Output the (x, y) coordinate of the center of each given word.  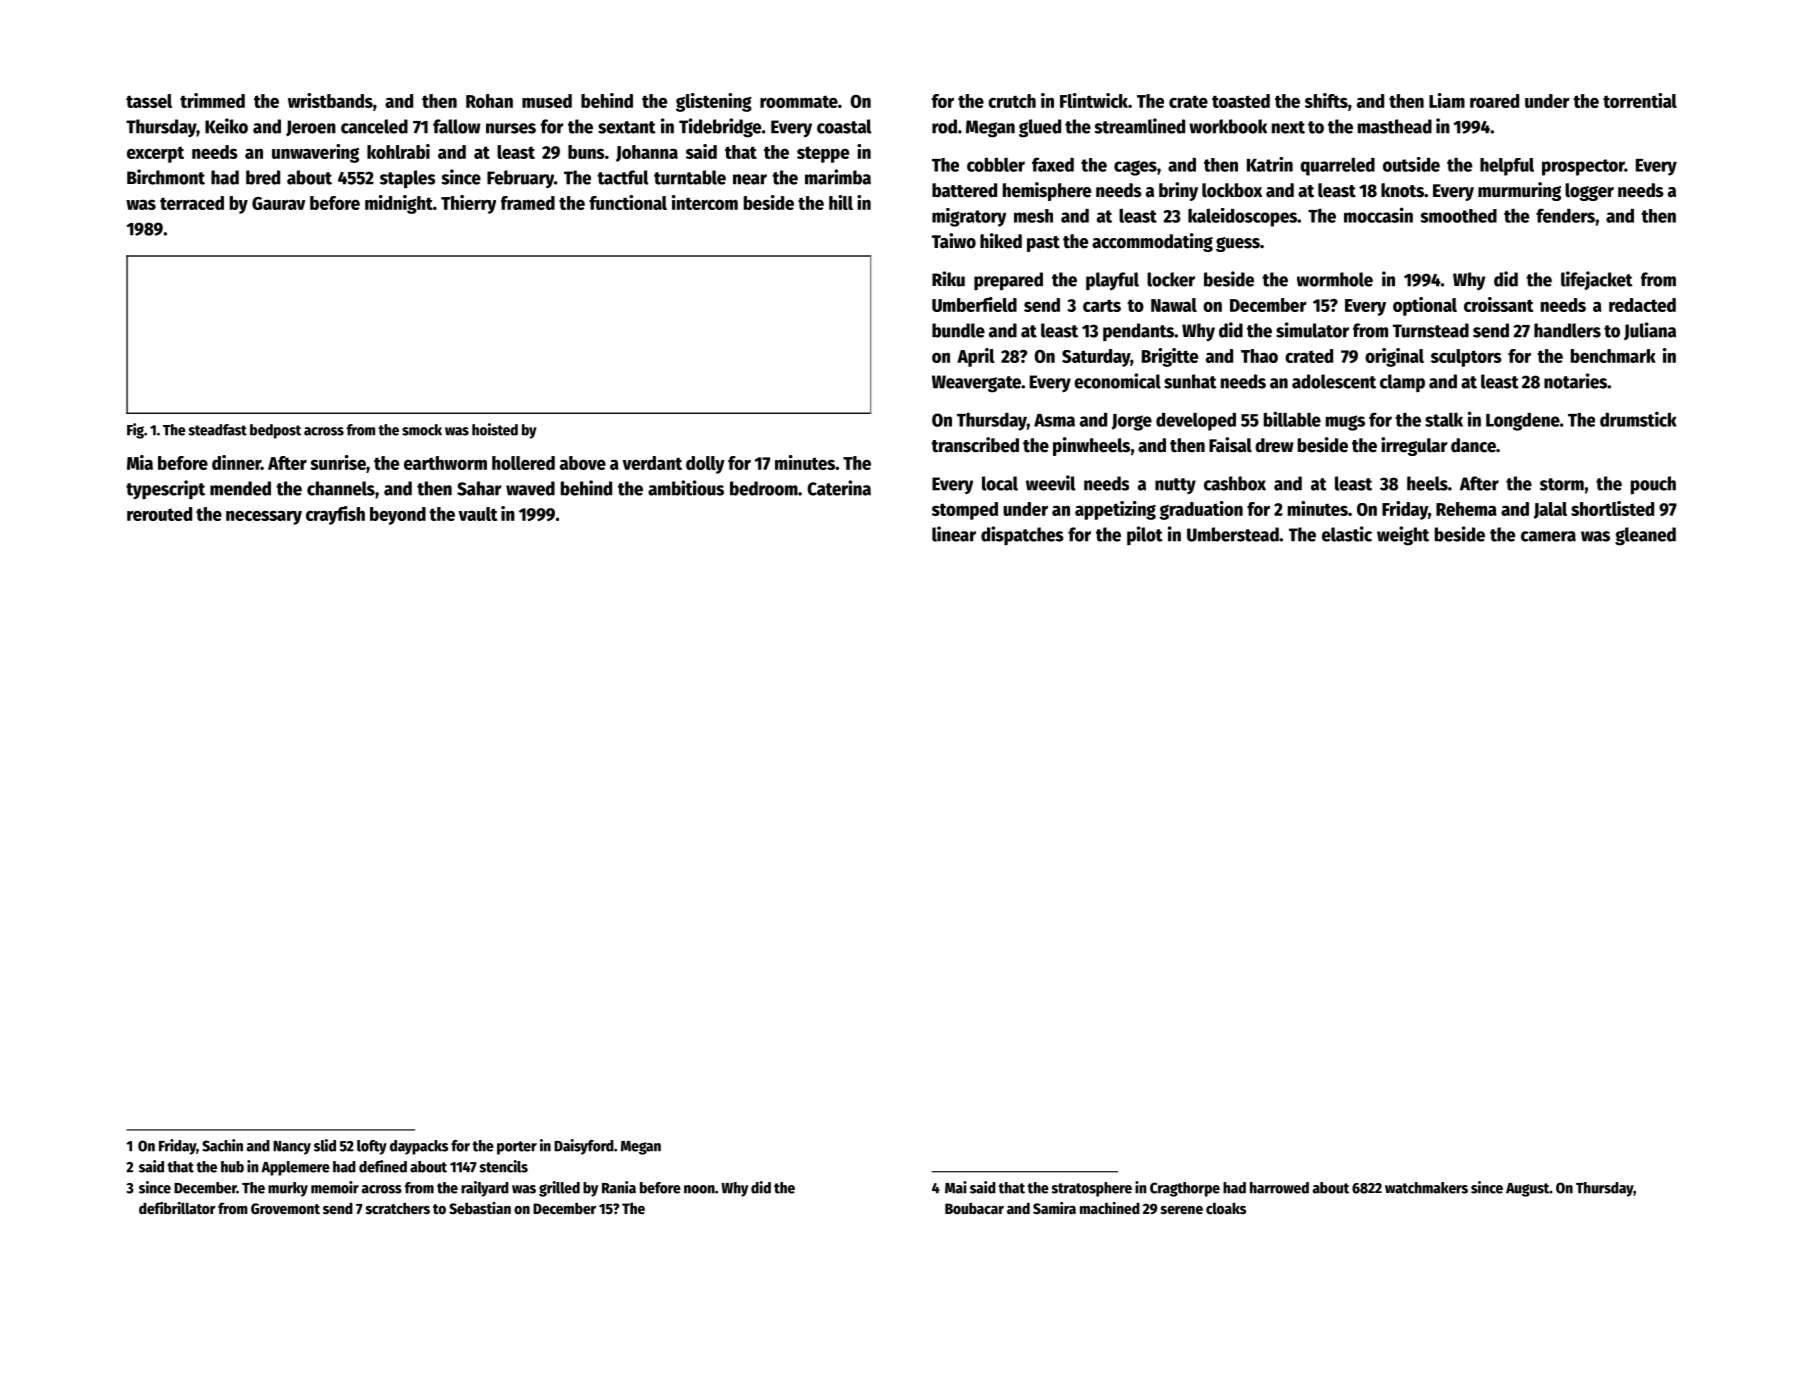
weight (1403, 536)
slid (325, 1145)
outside (1411, 164)
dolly (705, 465)
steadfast (218, 430)
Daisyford (584, 1147)
